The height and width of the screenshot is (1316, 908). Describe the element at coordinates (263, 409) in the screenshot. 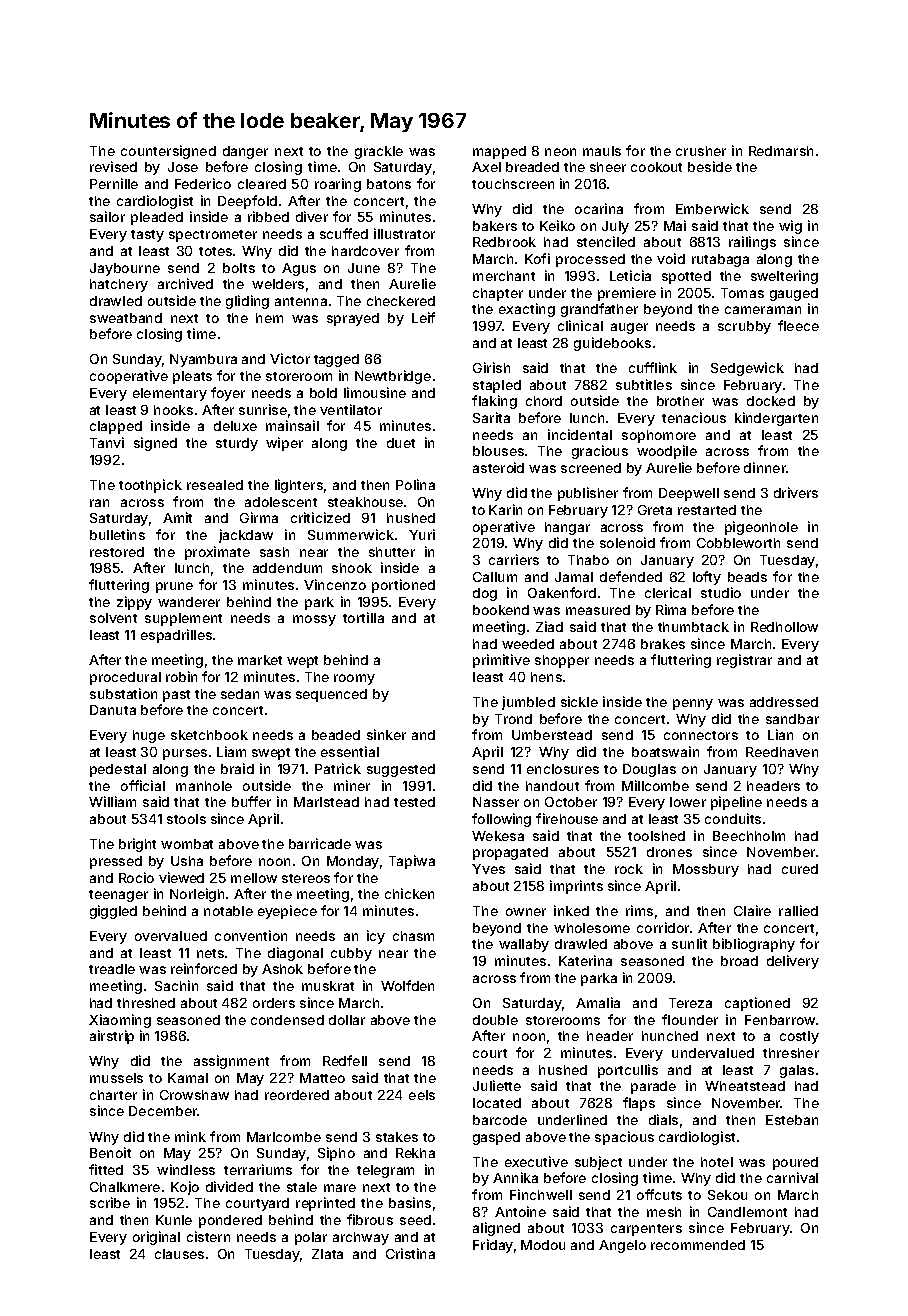

I see `sunrise` at that location.
